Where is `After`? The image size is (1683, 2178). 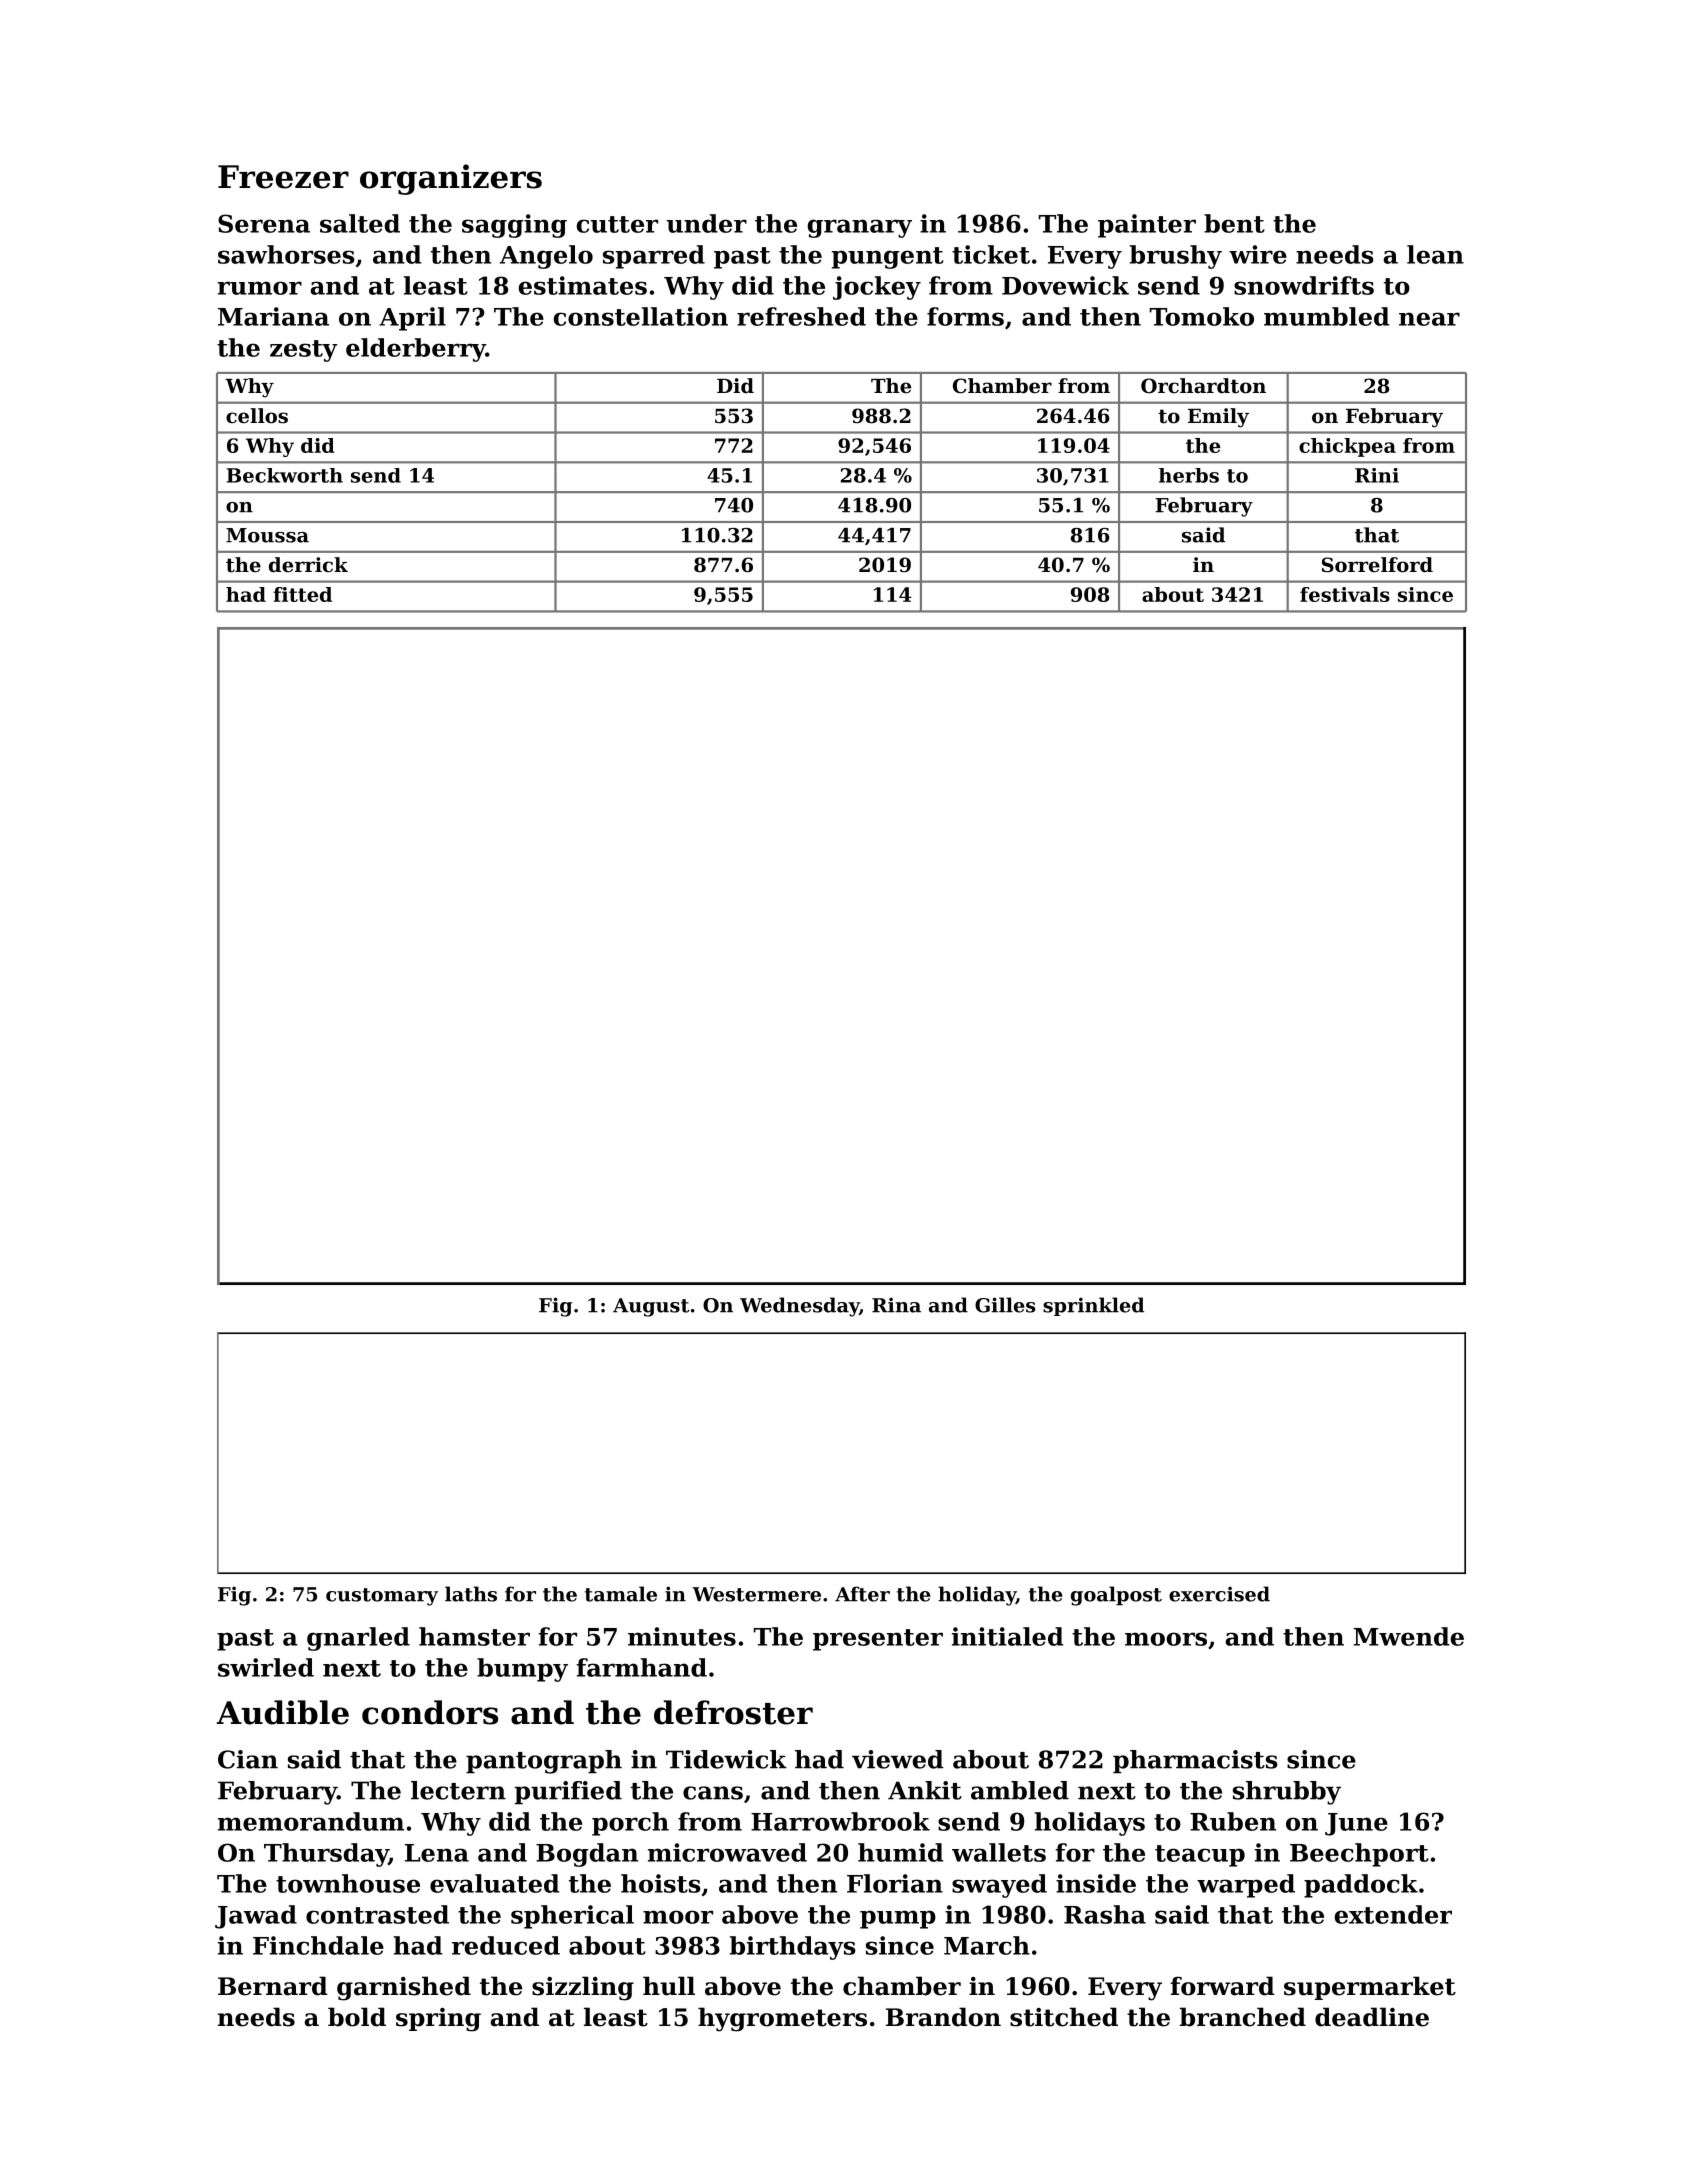 After is located at coordinates (862, 1594).
